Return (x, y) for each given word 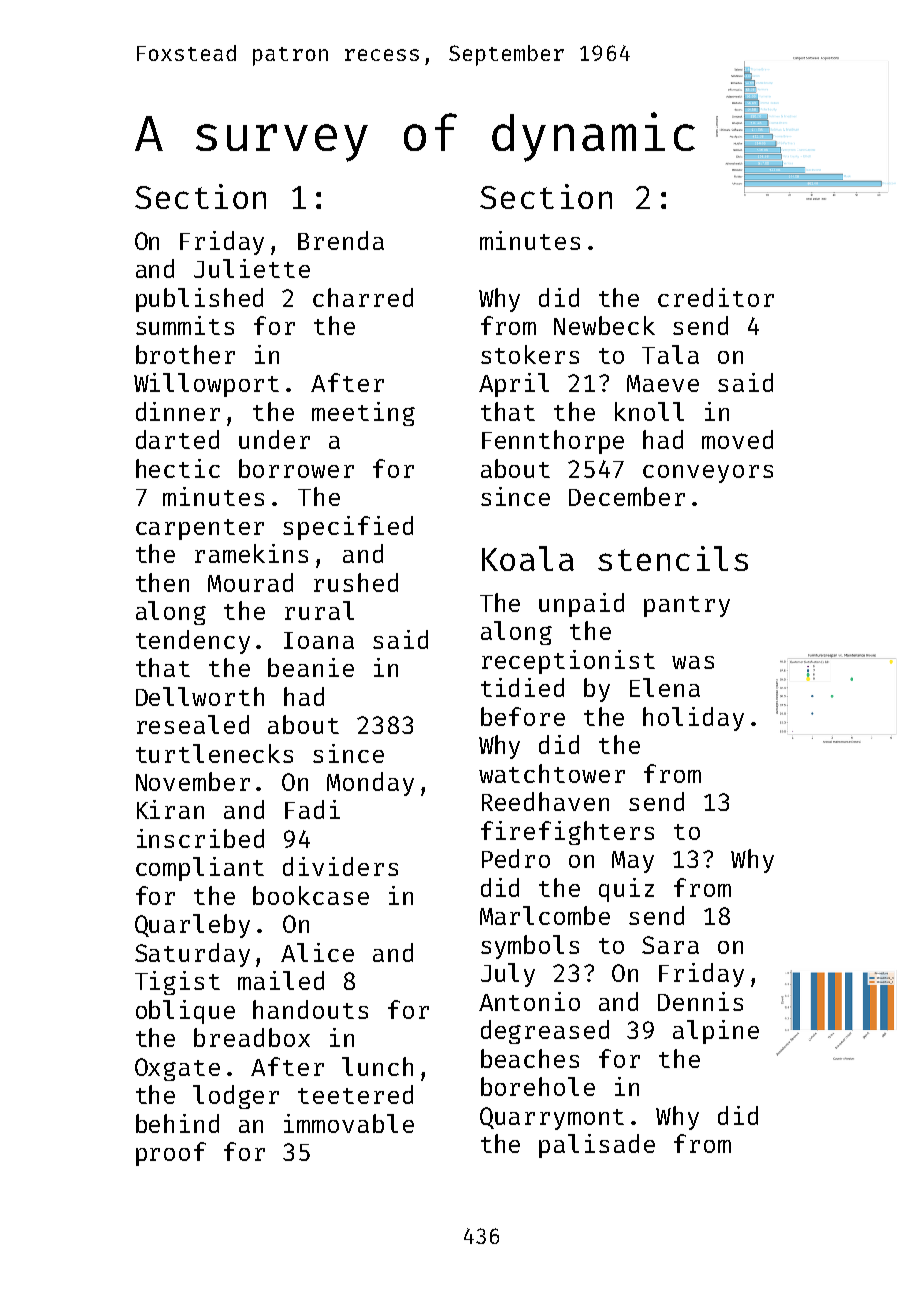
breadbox (252, 1037)
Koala (528, 558)
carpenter (200, 529)
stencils (673, 558)
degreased (545, 1032)
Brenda (341, 240)
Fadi (312, 809)
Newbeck (604, 325)
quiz (626, 890)
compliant (200, 869)
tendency (193, 642)
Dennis (700, 1001)
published (199, 300)
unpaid (581, 605)
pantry (687, 606)
